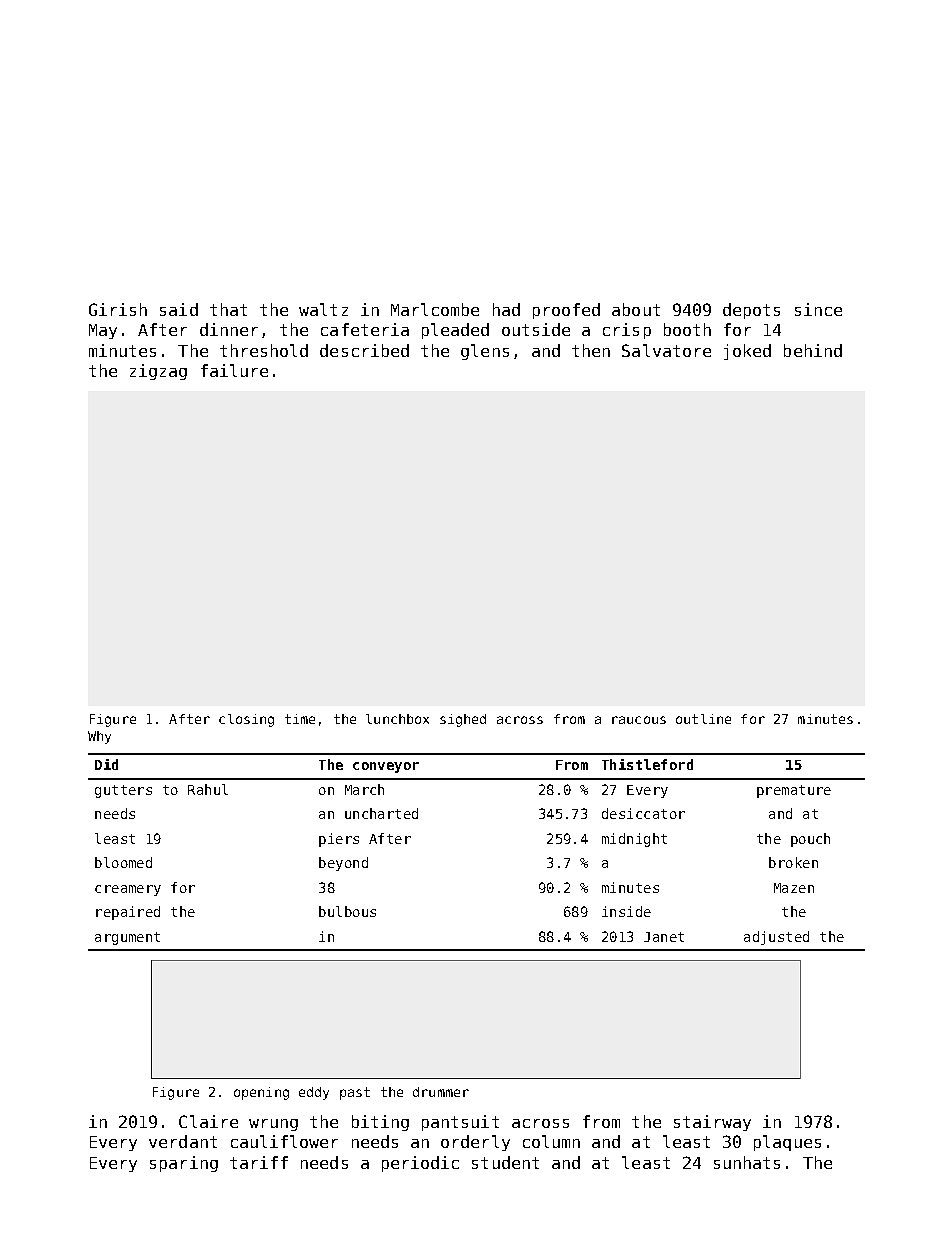 Image resolution: width=952 pixels, height=1233 pixels. What do you see at coordinates (314, 1093) in the image?
I see `eddy` at bounding box center [314, 1093].
